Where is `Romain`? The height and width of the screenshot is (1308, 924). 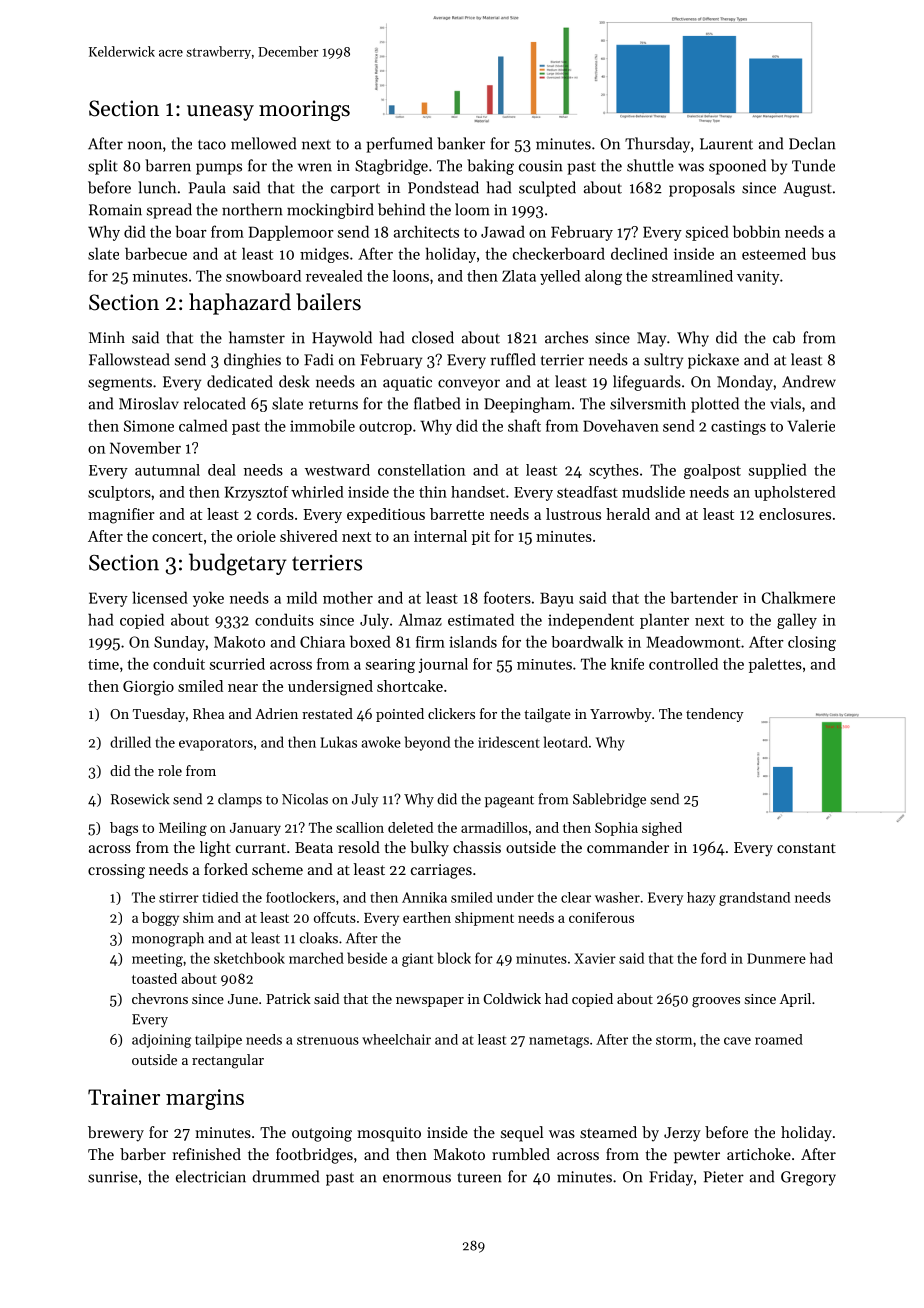
Romain is located at coordinates (115, 210).
